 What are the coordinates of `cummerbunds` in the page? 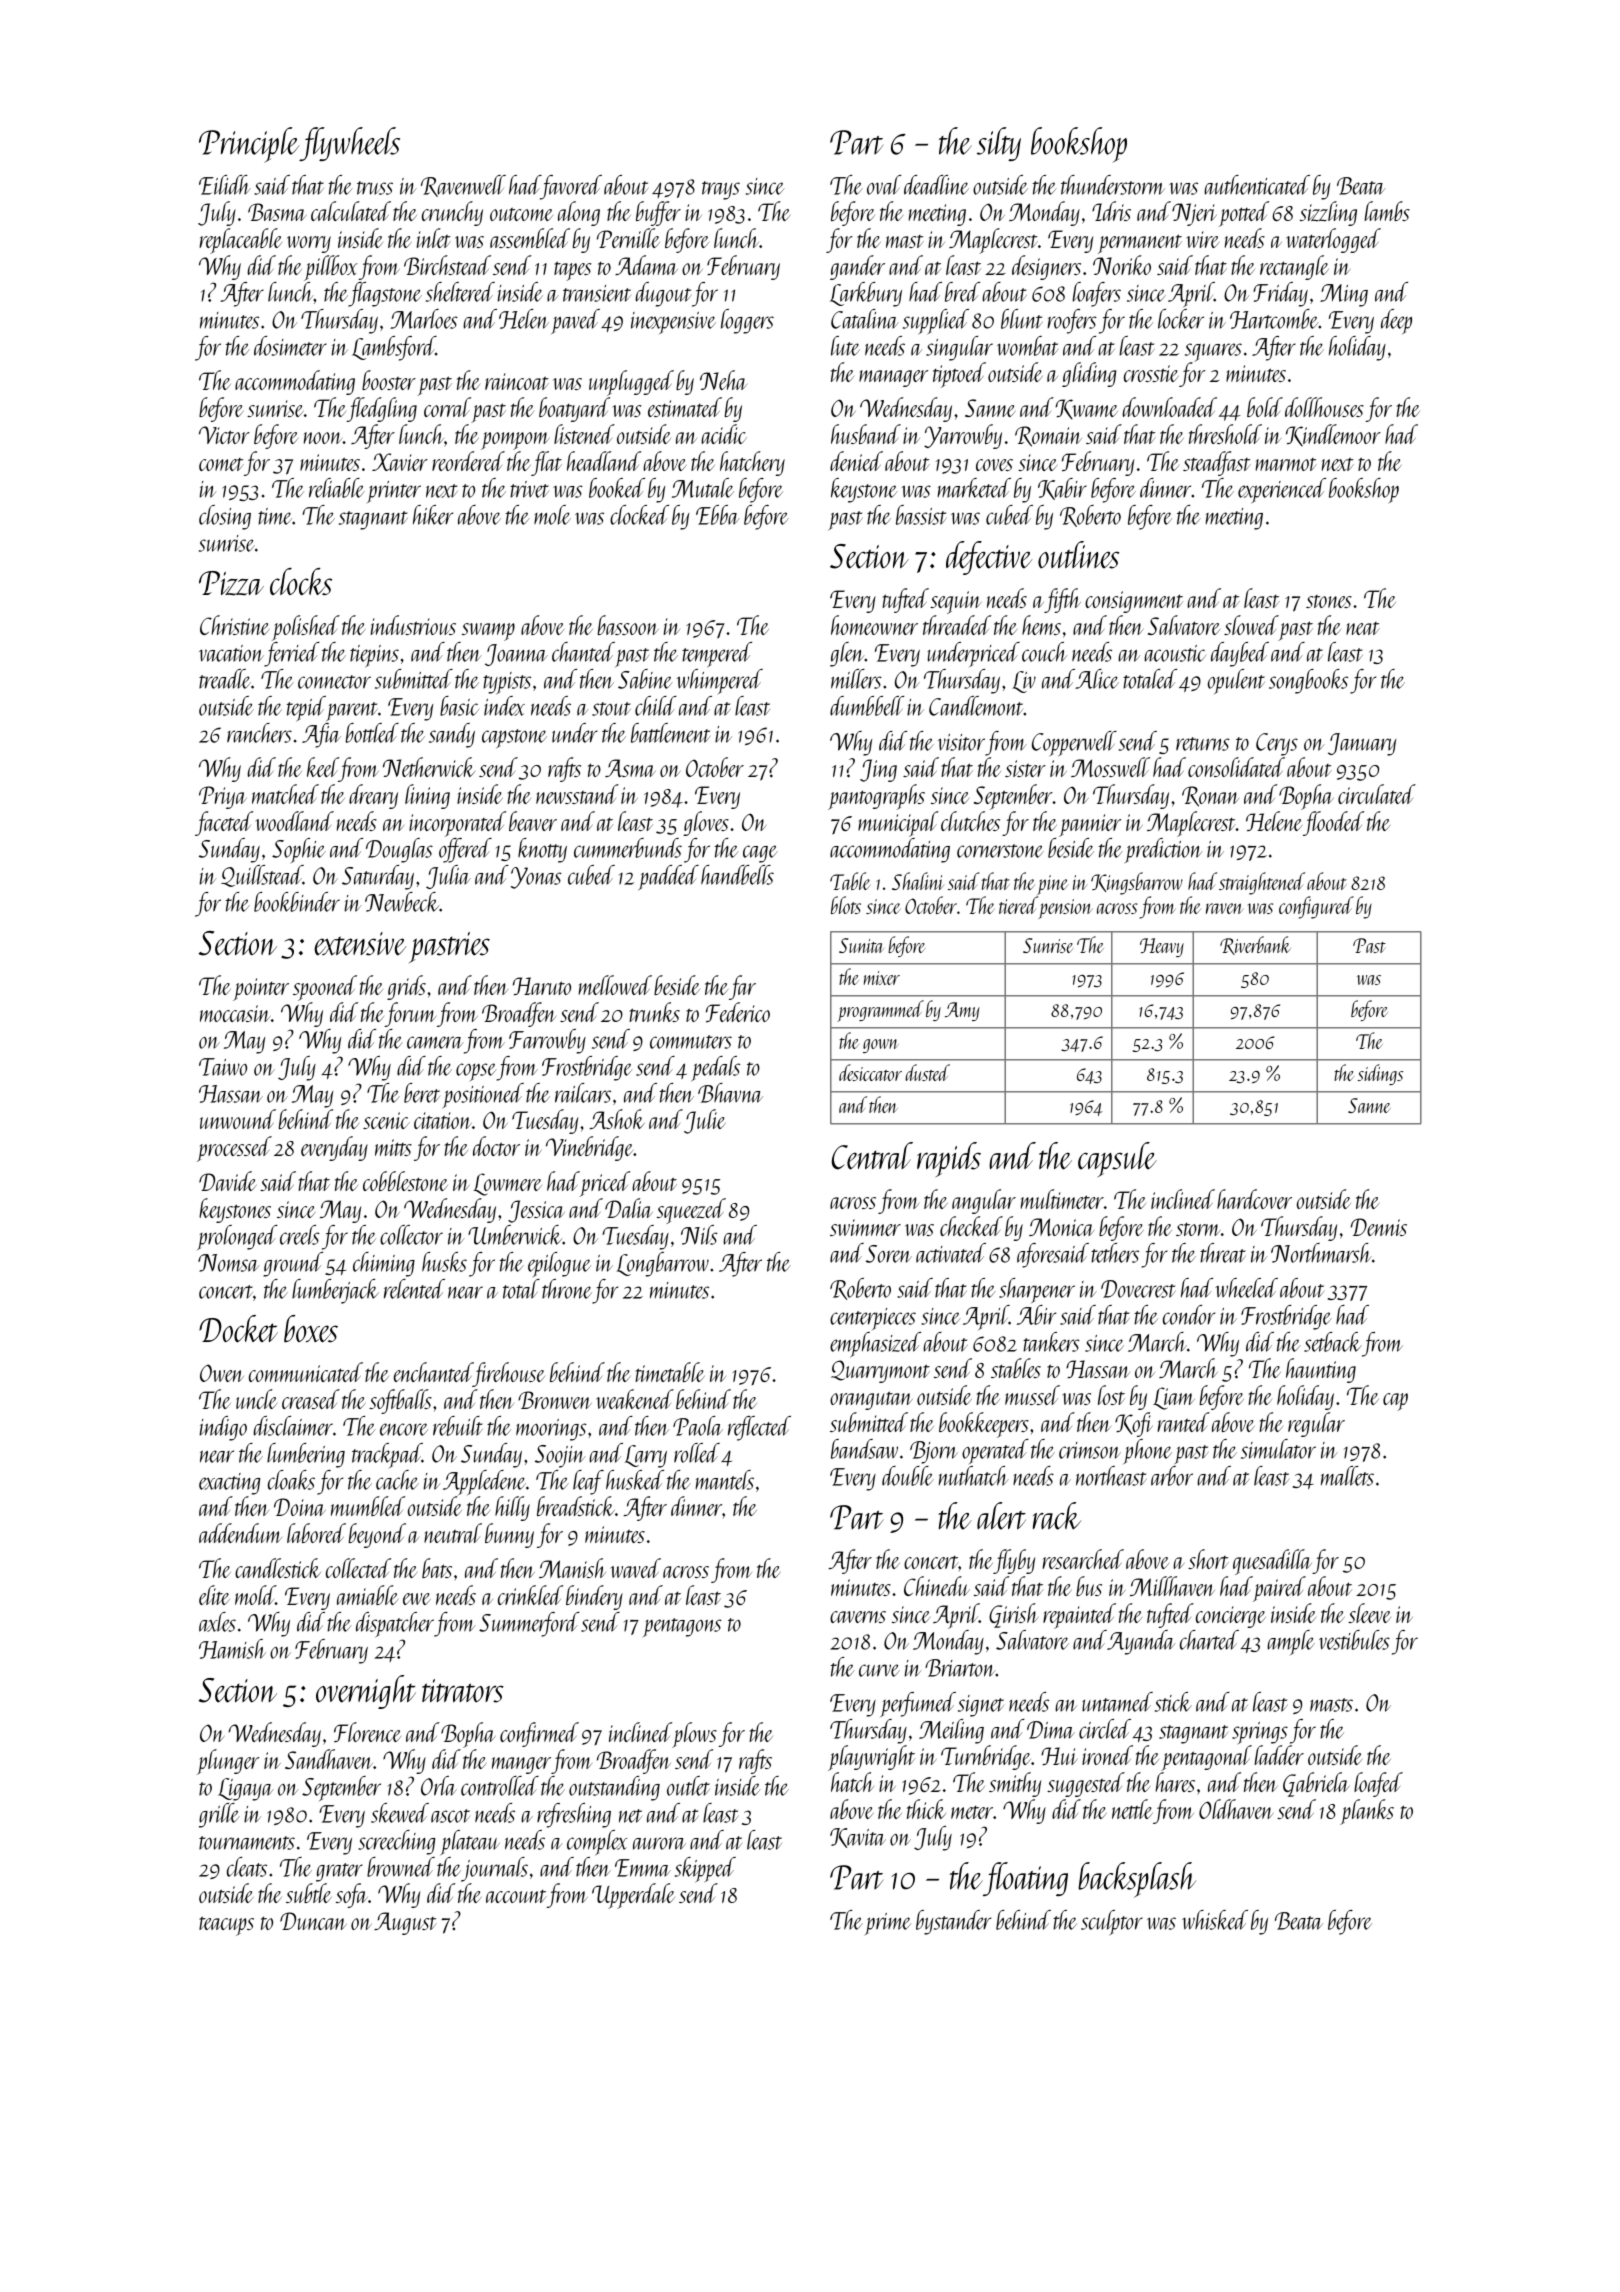 It's located at (628, 848).
